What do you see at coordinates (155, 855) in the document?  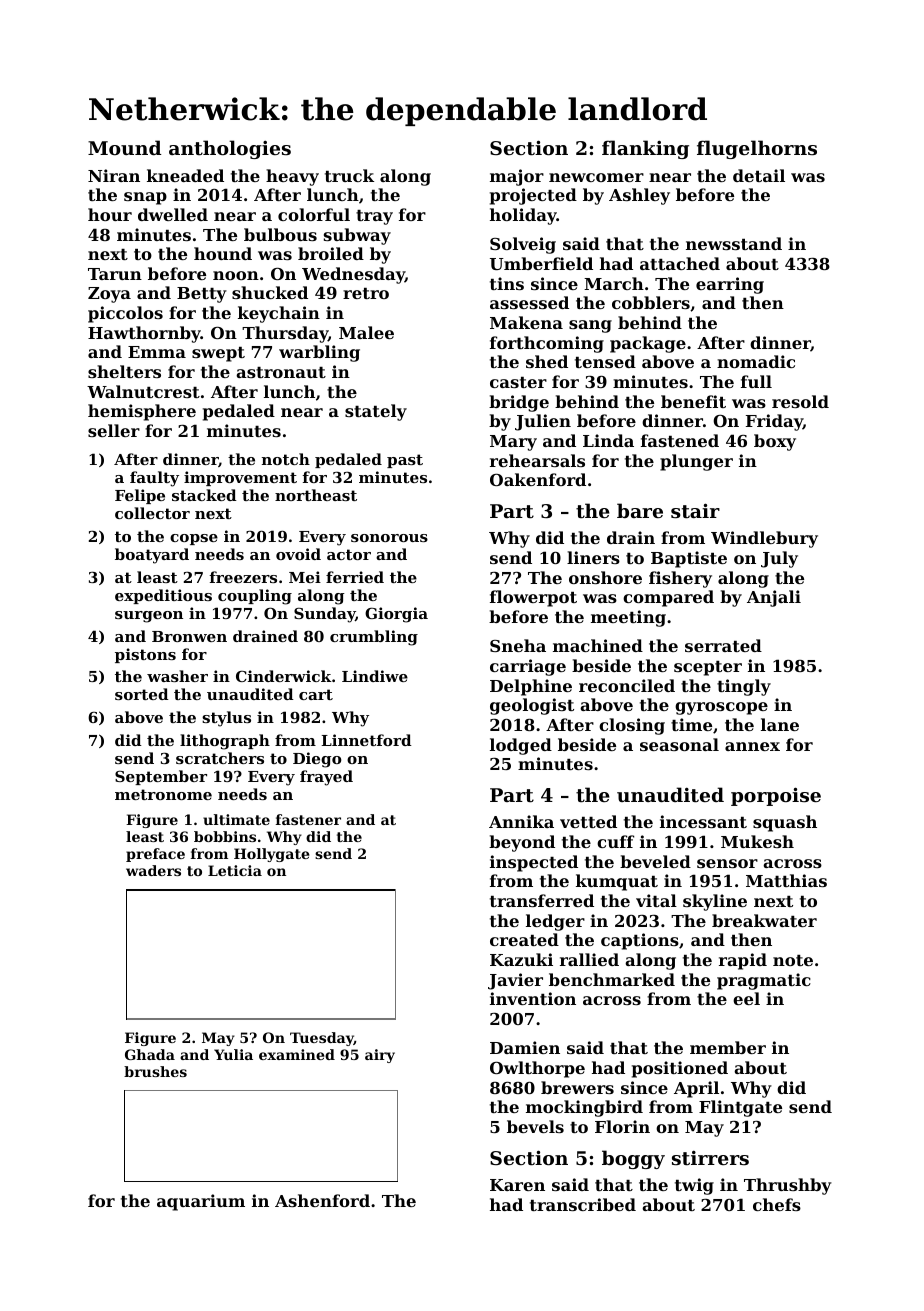 I see `preface` at bounding box center [155, 855].
